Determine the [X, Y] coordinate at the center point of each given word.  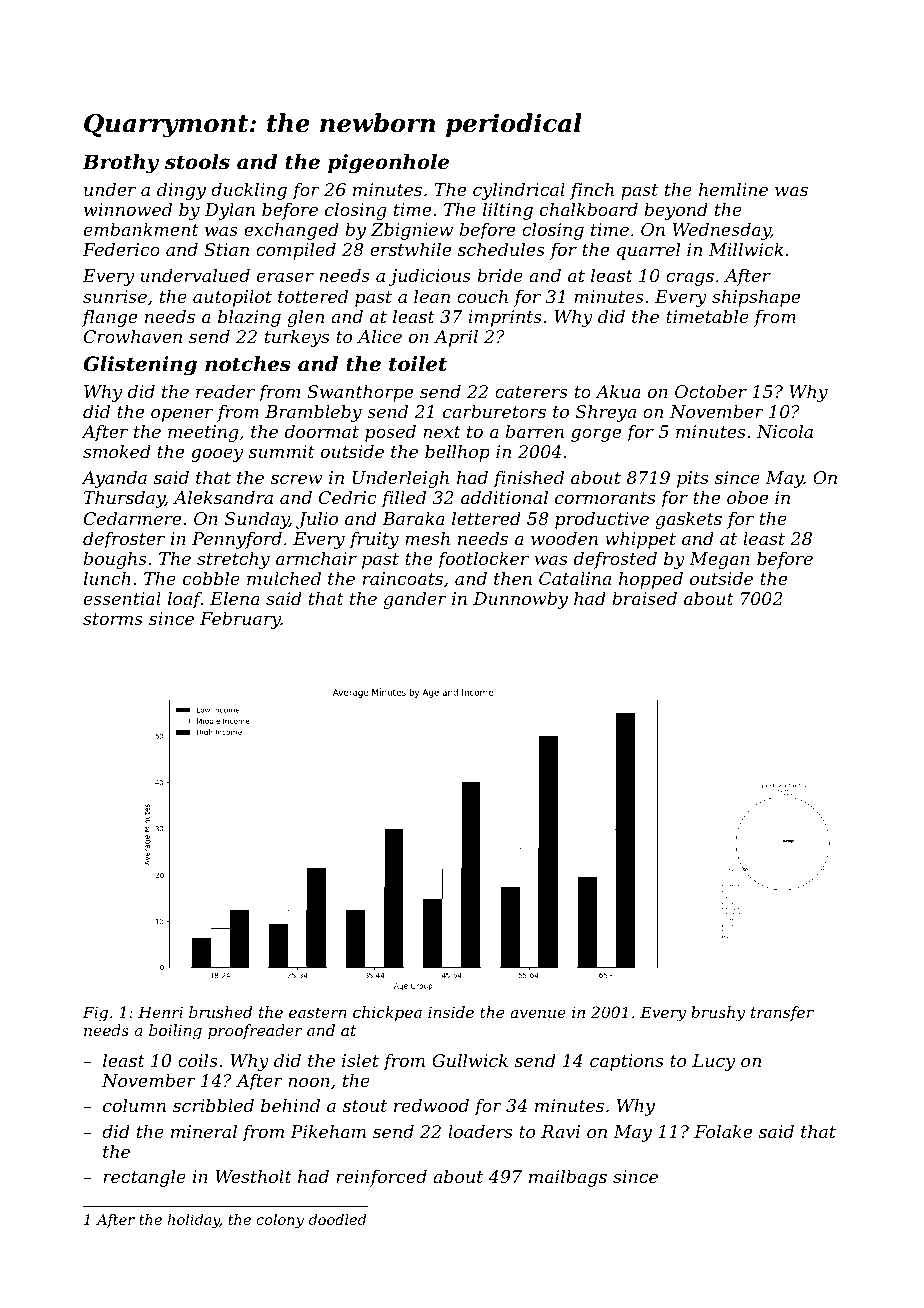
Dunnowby [520, 600]
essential [122, 598]
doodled [337, 1219]
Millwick [746, 249]
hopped [651, 580]
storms [113, 619]
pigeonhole [388, 164]
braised [644, 598]
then [513, 578]
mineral [204, 1131]
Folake [723, 1131]
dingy [181, 191]
